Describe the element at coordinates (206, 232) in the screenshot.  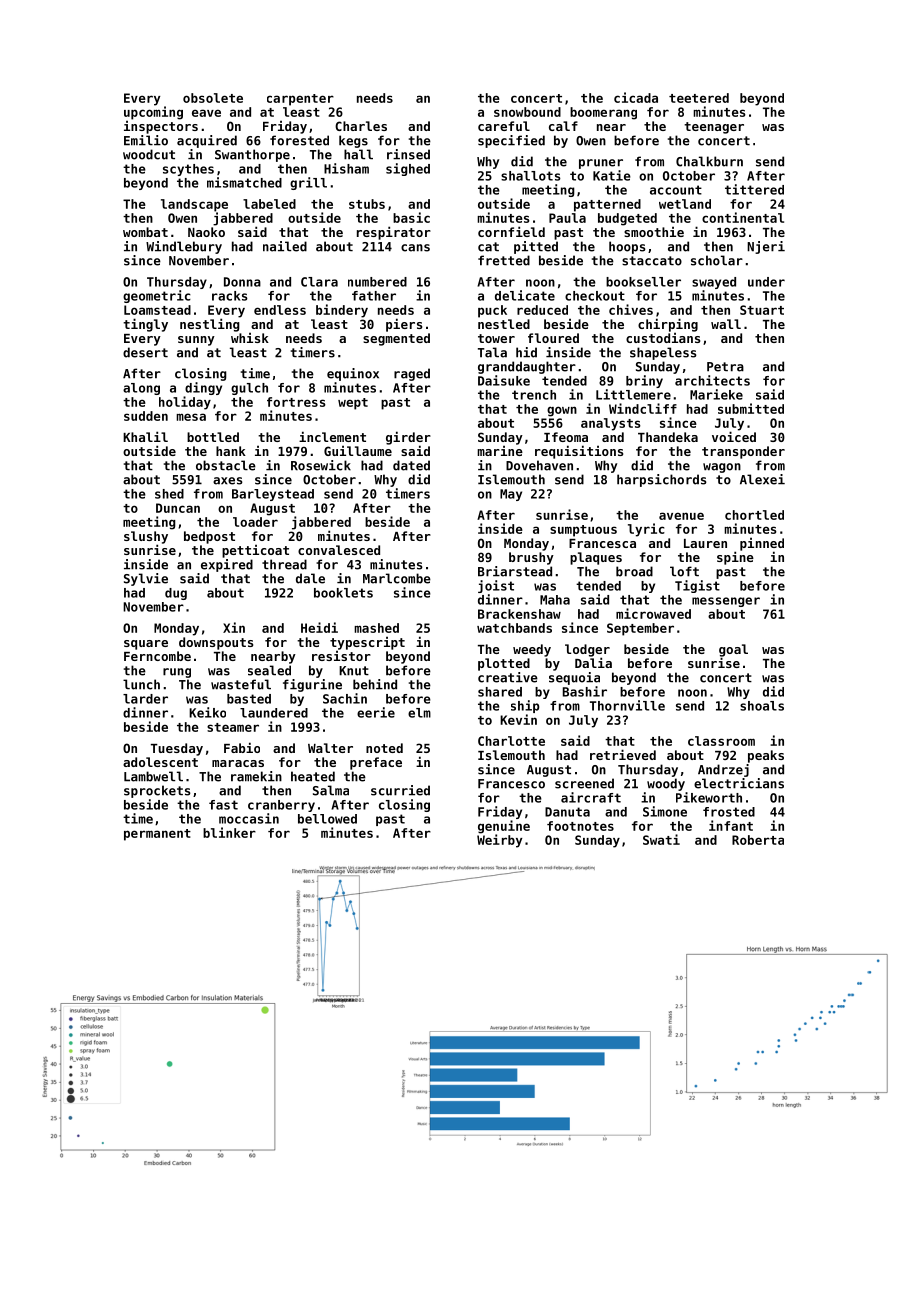
I see `Naoko` at that location.
